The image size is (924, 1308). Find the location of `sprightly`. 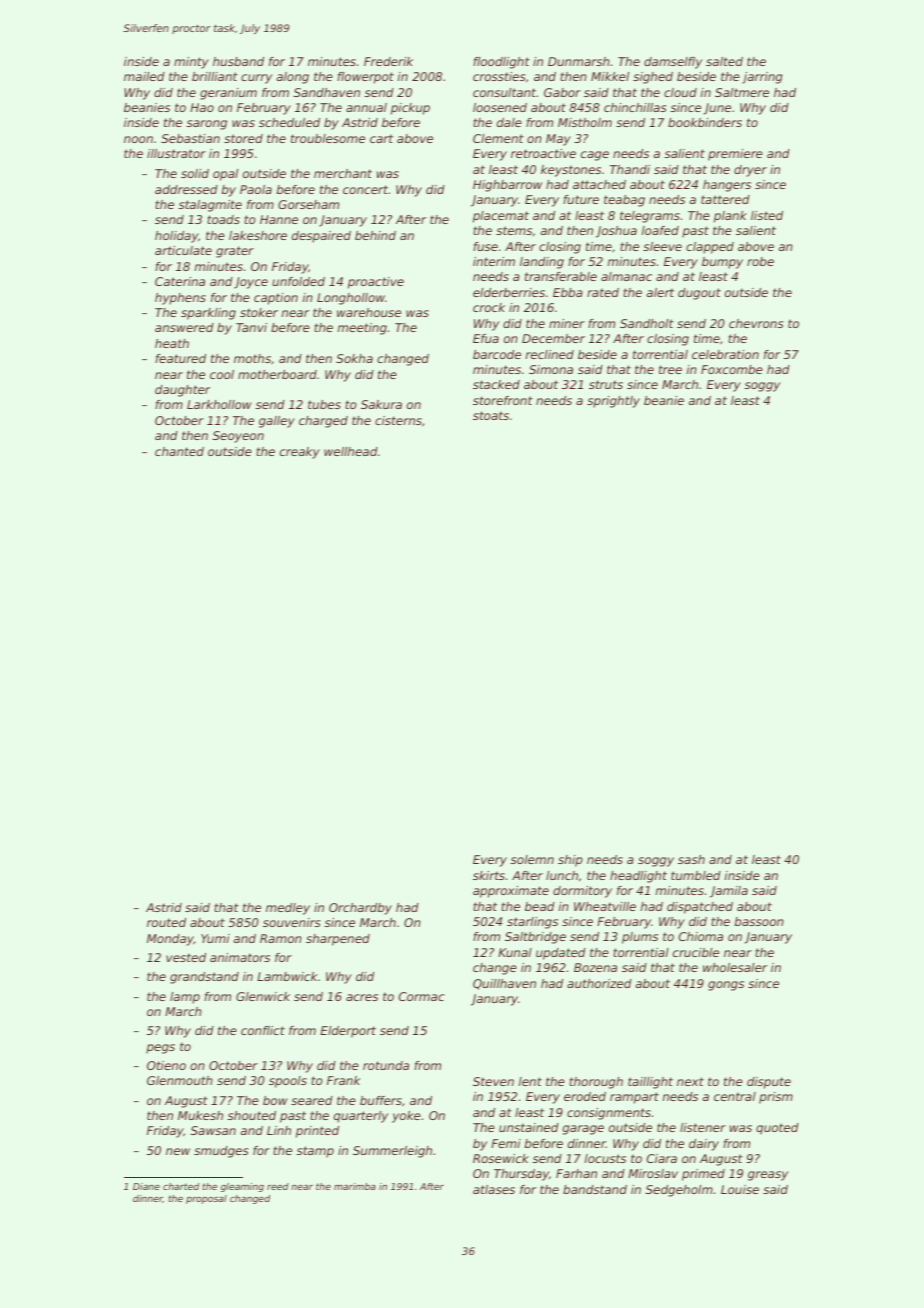

sprightly is located at coordinates (613, 402).
